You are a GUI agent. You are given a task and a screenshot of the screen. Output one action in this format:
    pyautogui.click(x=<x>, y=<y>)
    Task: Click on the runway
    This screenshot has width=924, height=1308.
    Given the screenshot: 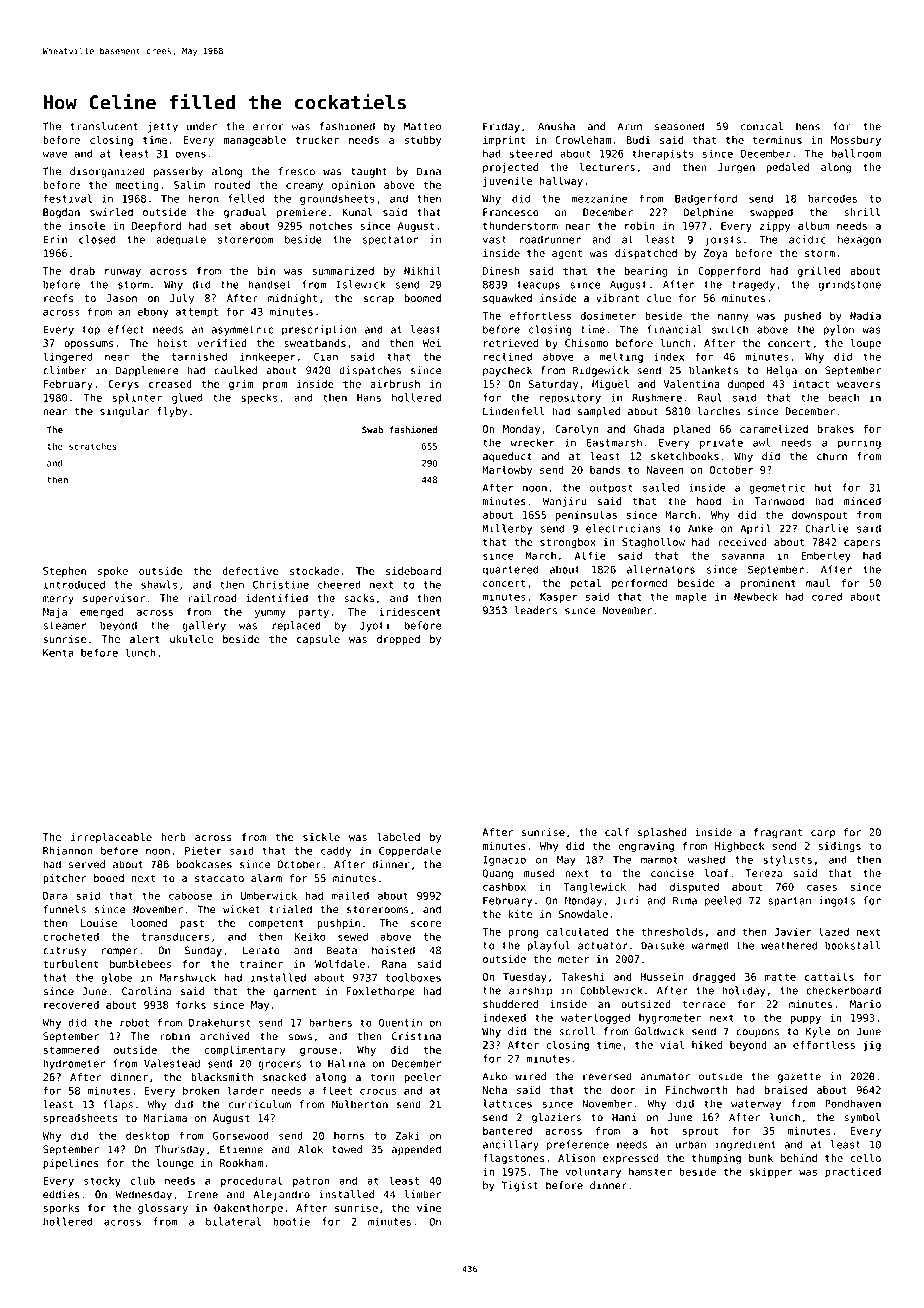 What is the action you would take?
    pyautogui.click(x=123, y=273)
